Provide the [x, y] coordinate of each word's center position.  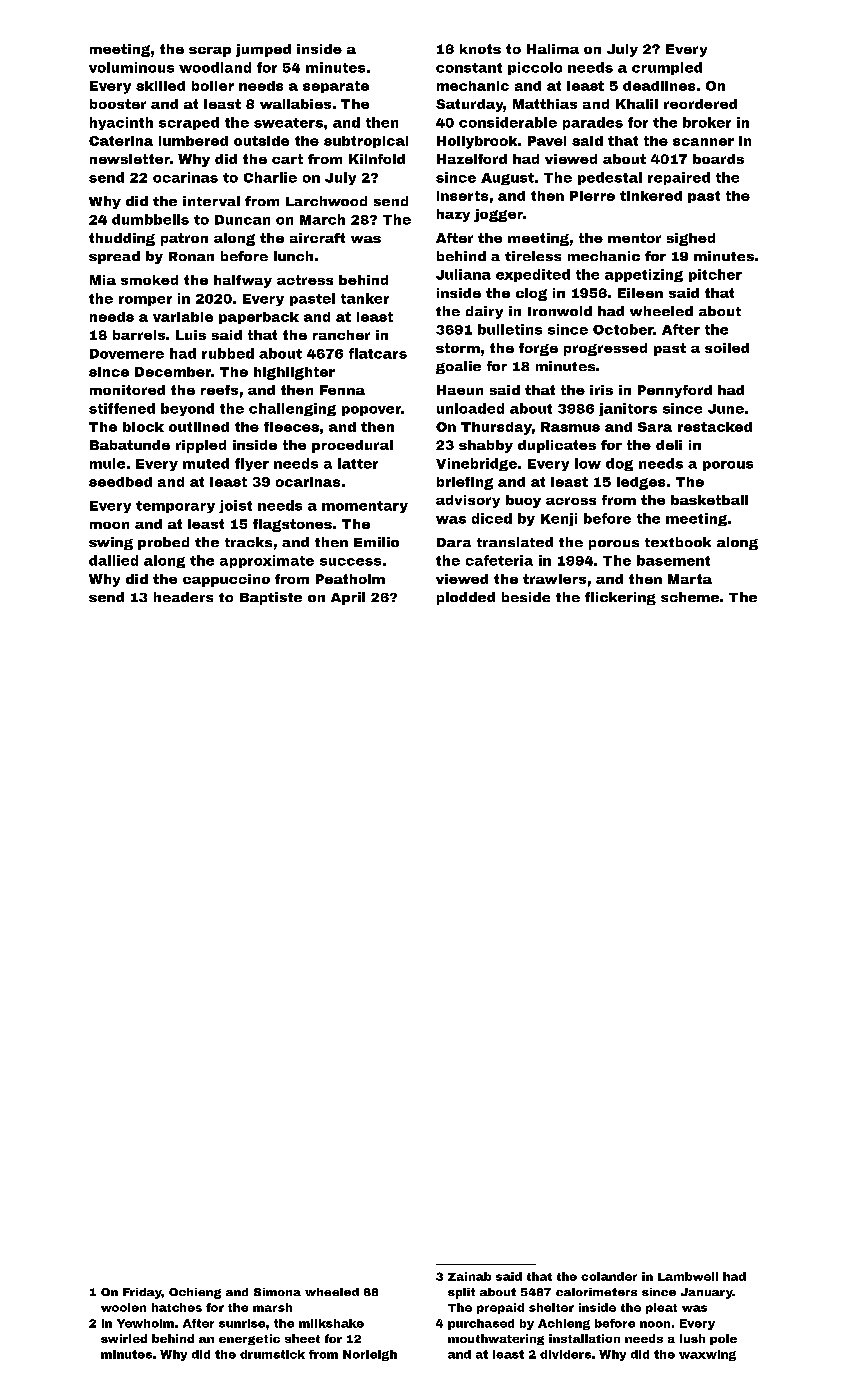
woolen [123, 1307]
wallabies [295, 104]
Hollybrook [477, 142]
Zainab [469, 1276]
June [726, 409]
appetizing [644, 275]
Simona [277, 1292]
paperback [259, 318]
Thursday [496, 428]
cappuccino [226, 580]
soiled [727, 348]
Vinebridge [476, 464]
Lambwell [688, 1276]
